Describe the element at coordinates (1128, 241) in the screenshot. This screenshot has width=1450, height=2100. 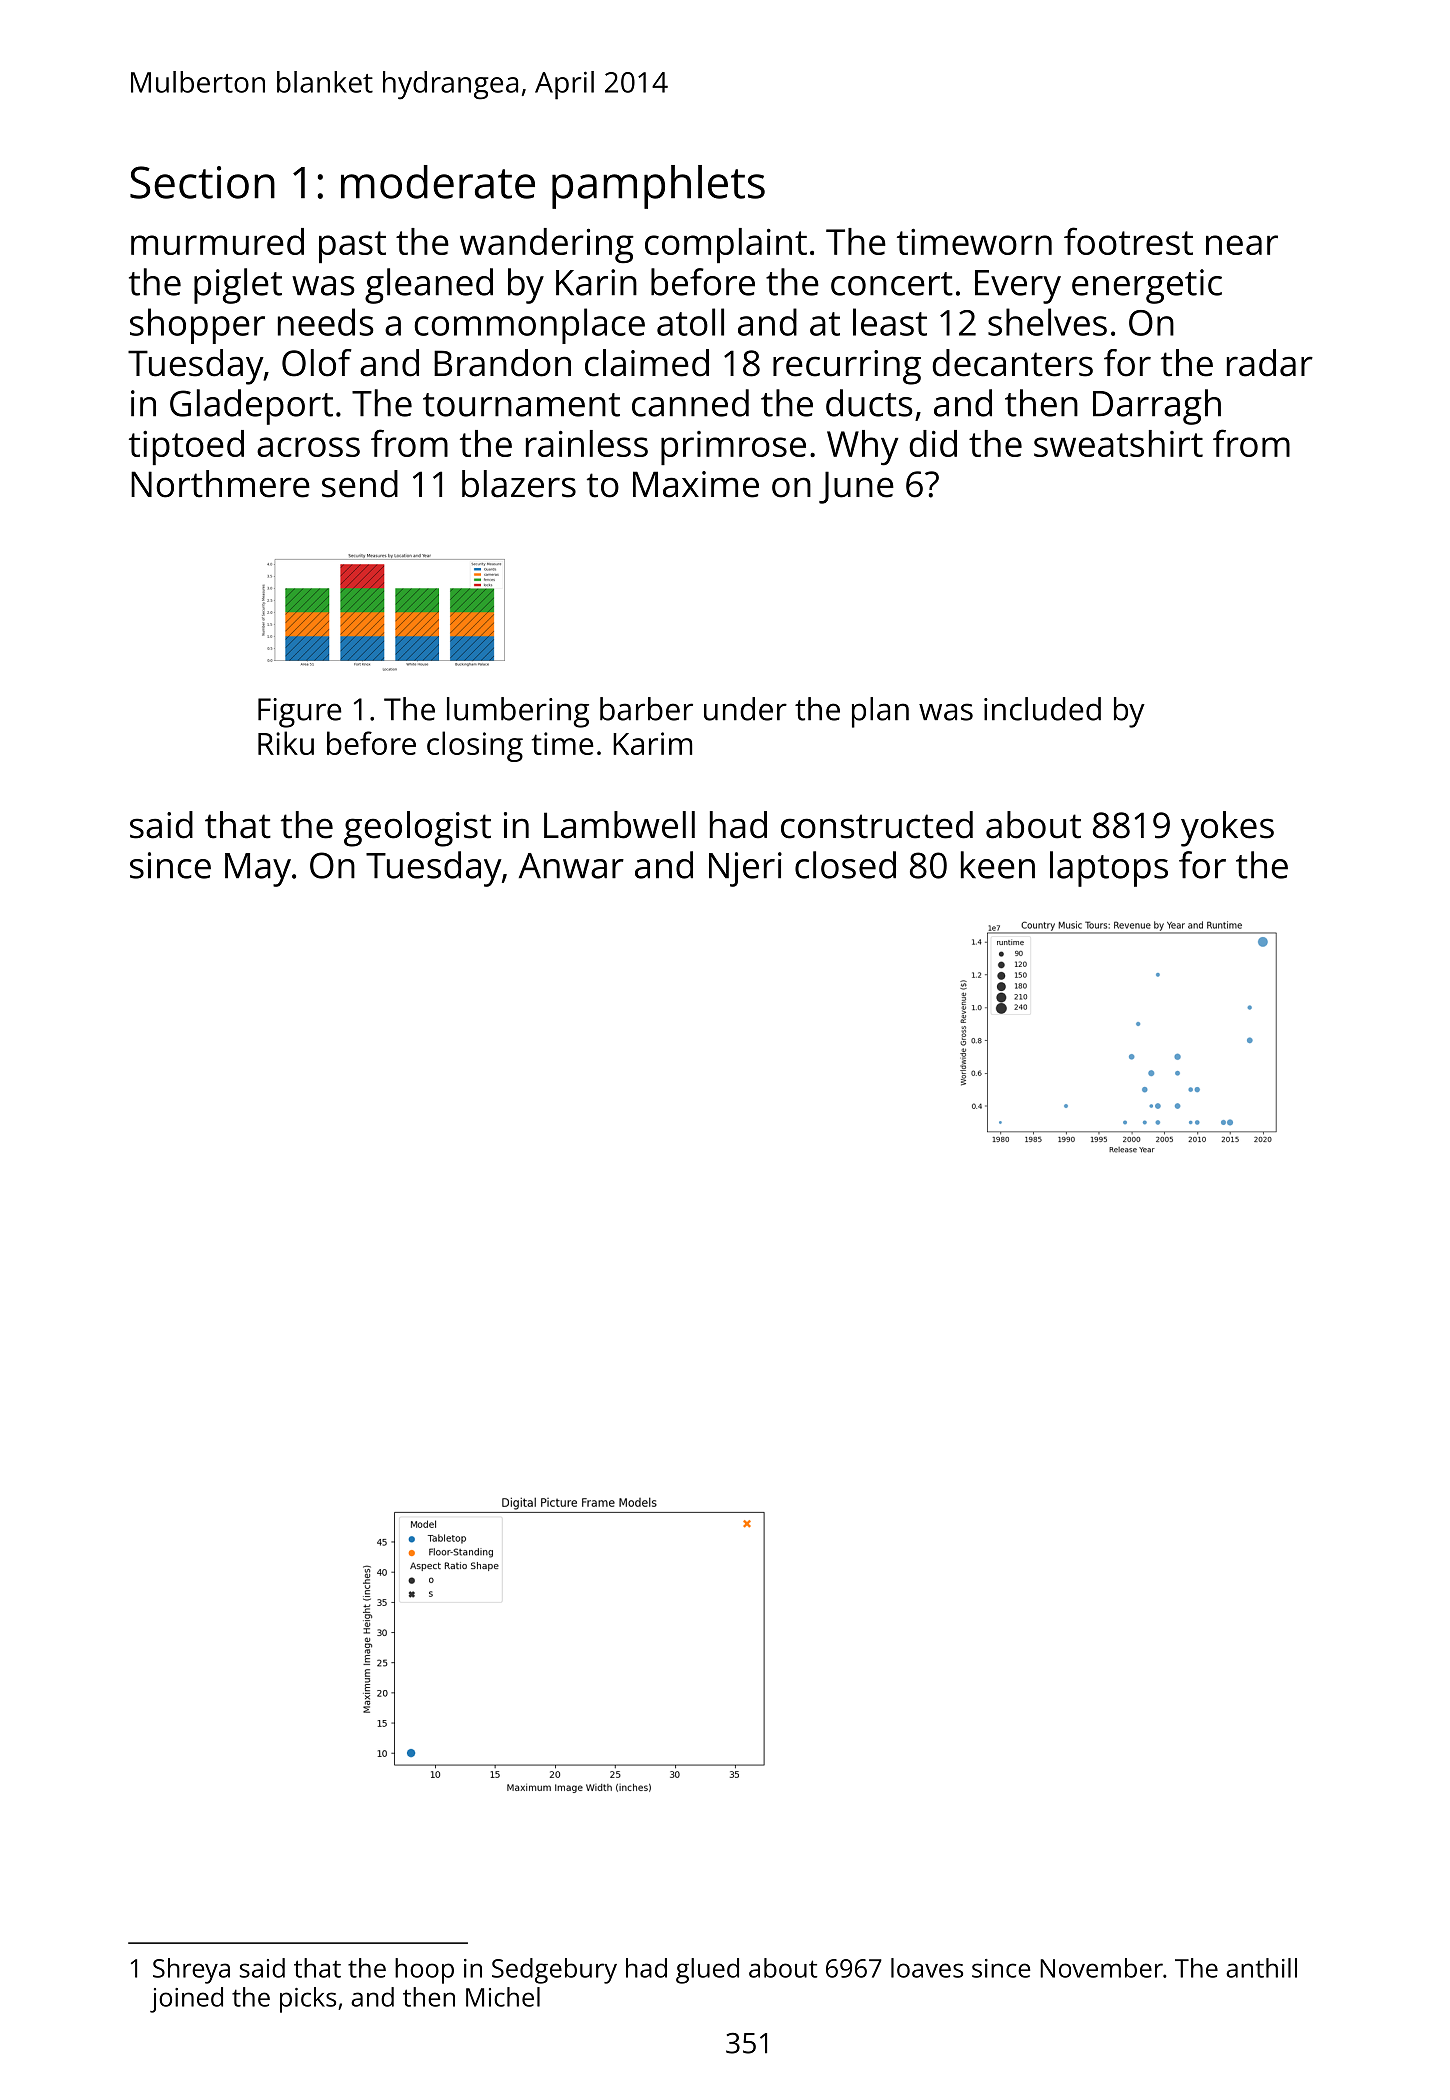
I see `footrest` at that location.
